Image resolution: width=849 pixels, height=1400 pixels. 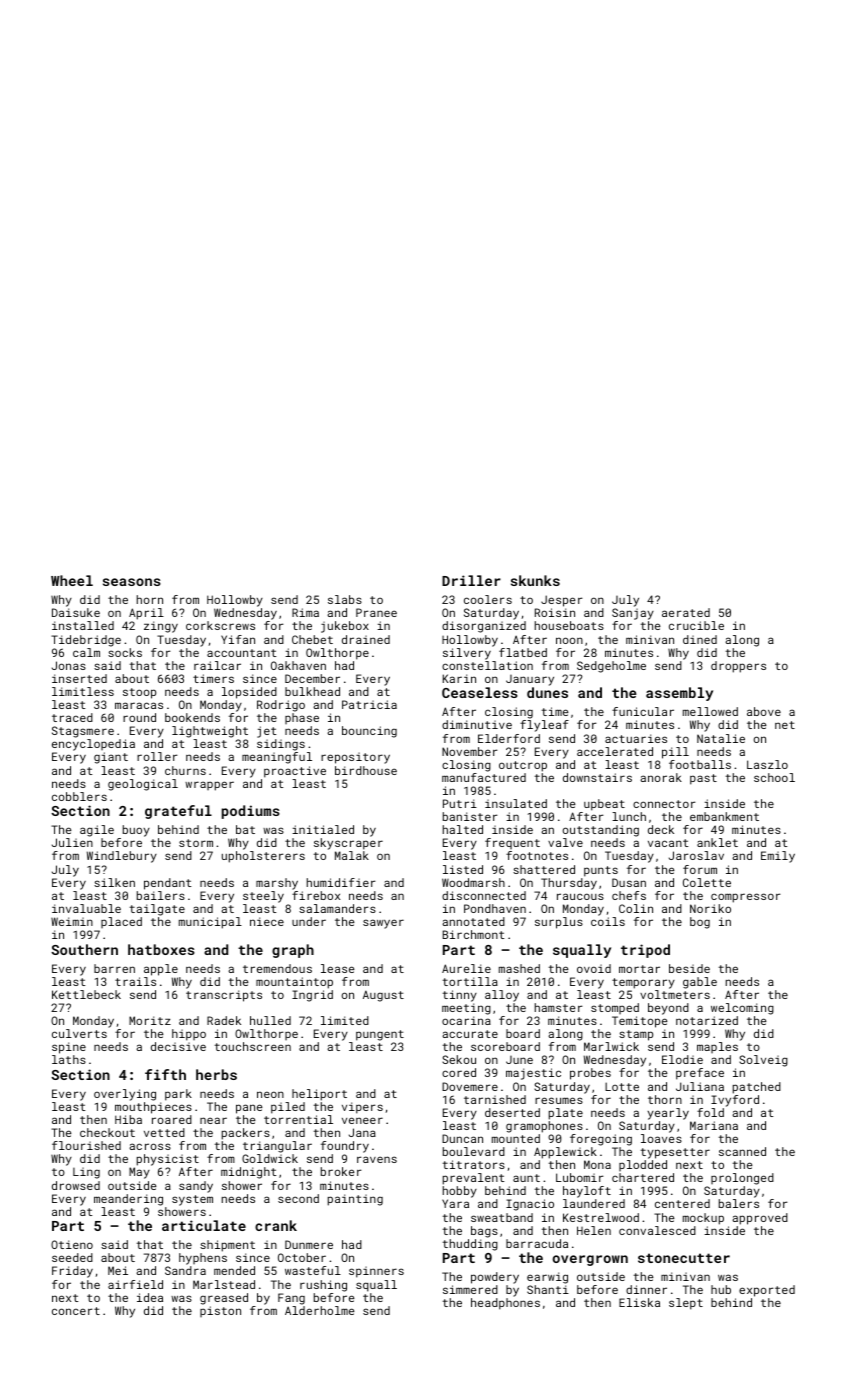 What do you see at coordinates (778, 857) in the screenshot?
I see `Emily` at bounding box center [778, 857].
